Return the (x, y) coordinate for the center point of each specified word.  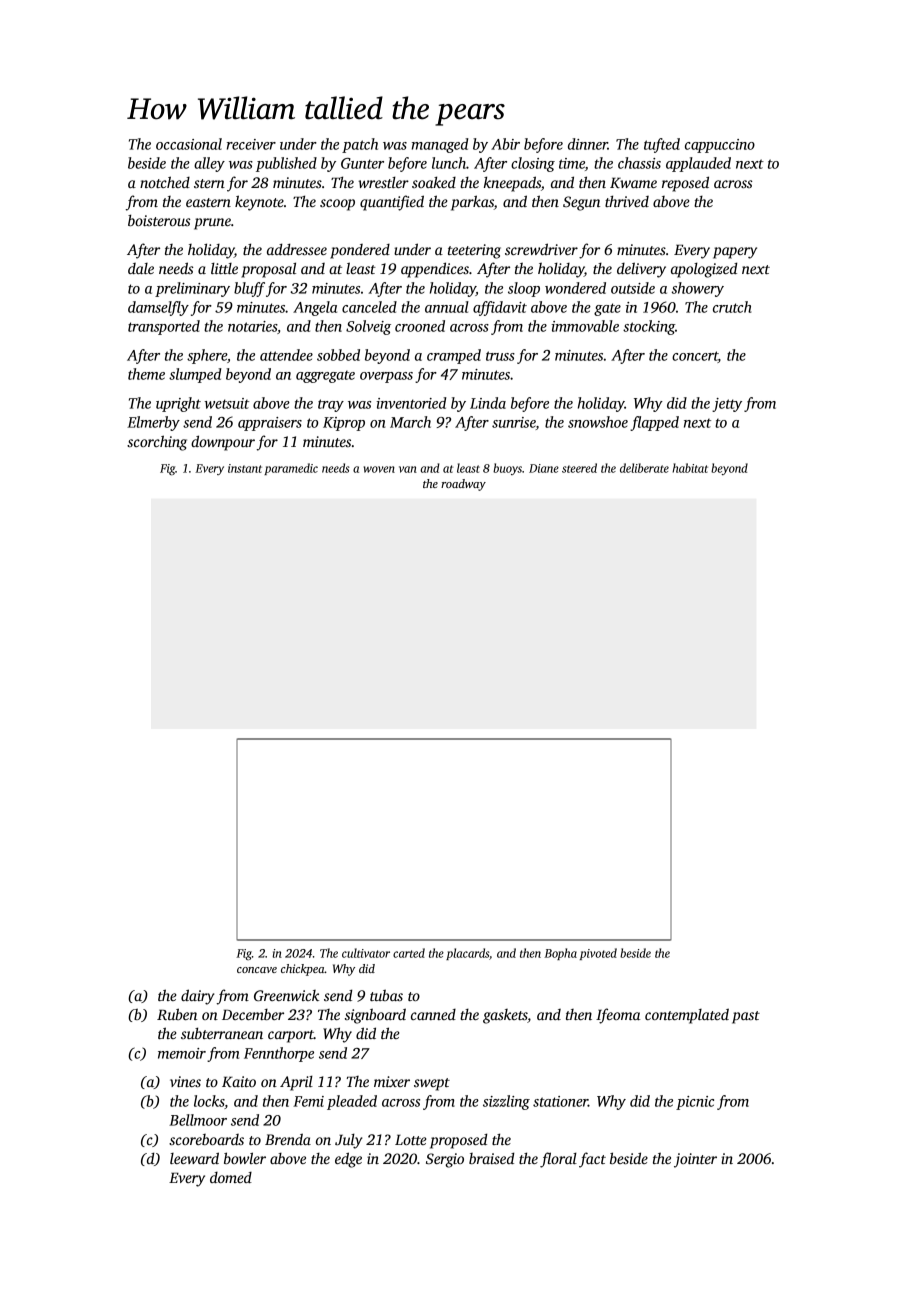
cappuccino (720, 146)
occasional (189, 144)
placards (467, 954)
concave (257, 970)
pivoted (598, 954)
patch (360, 145)
